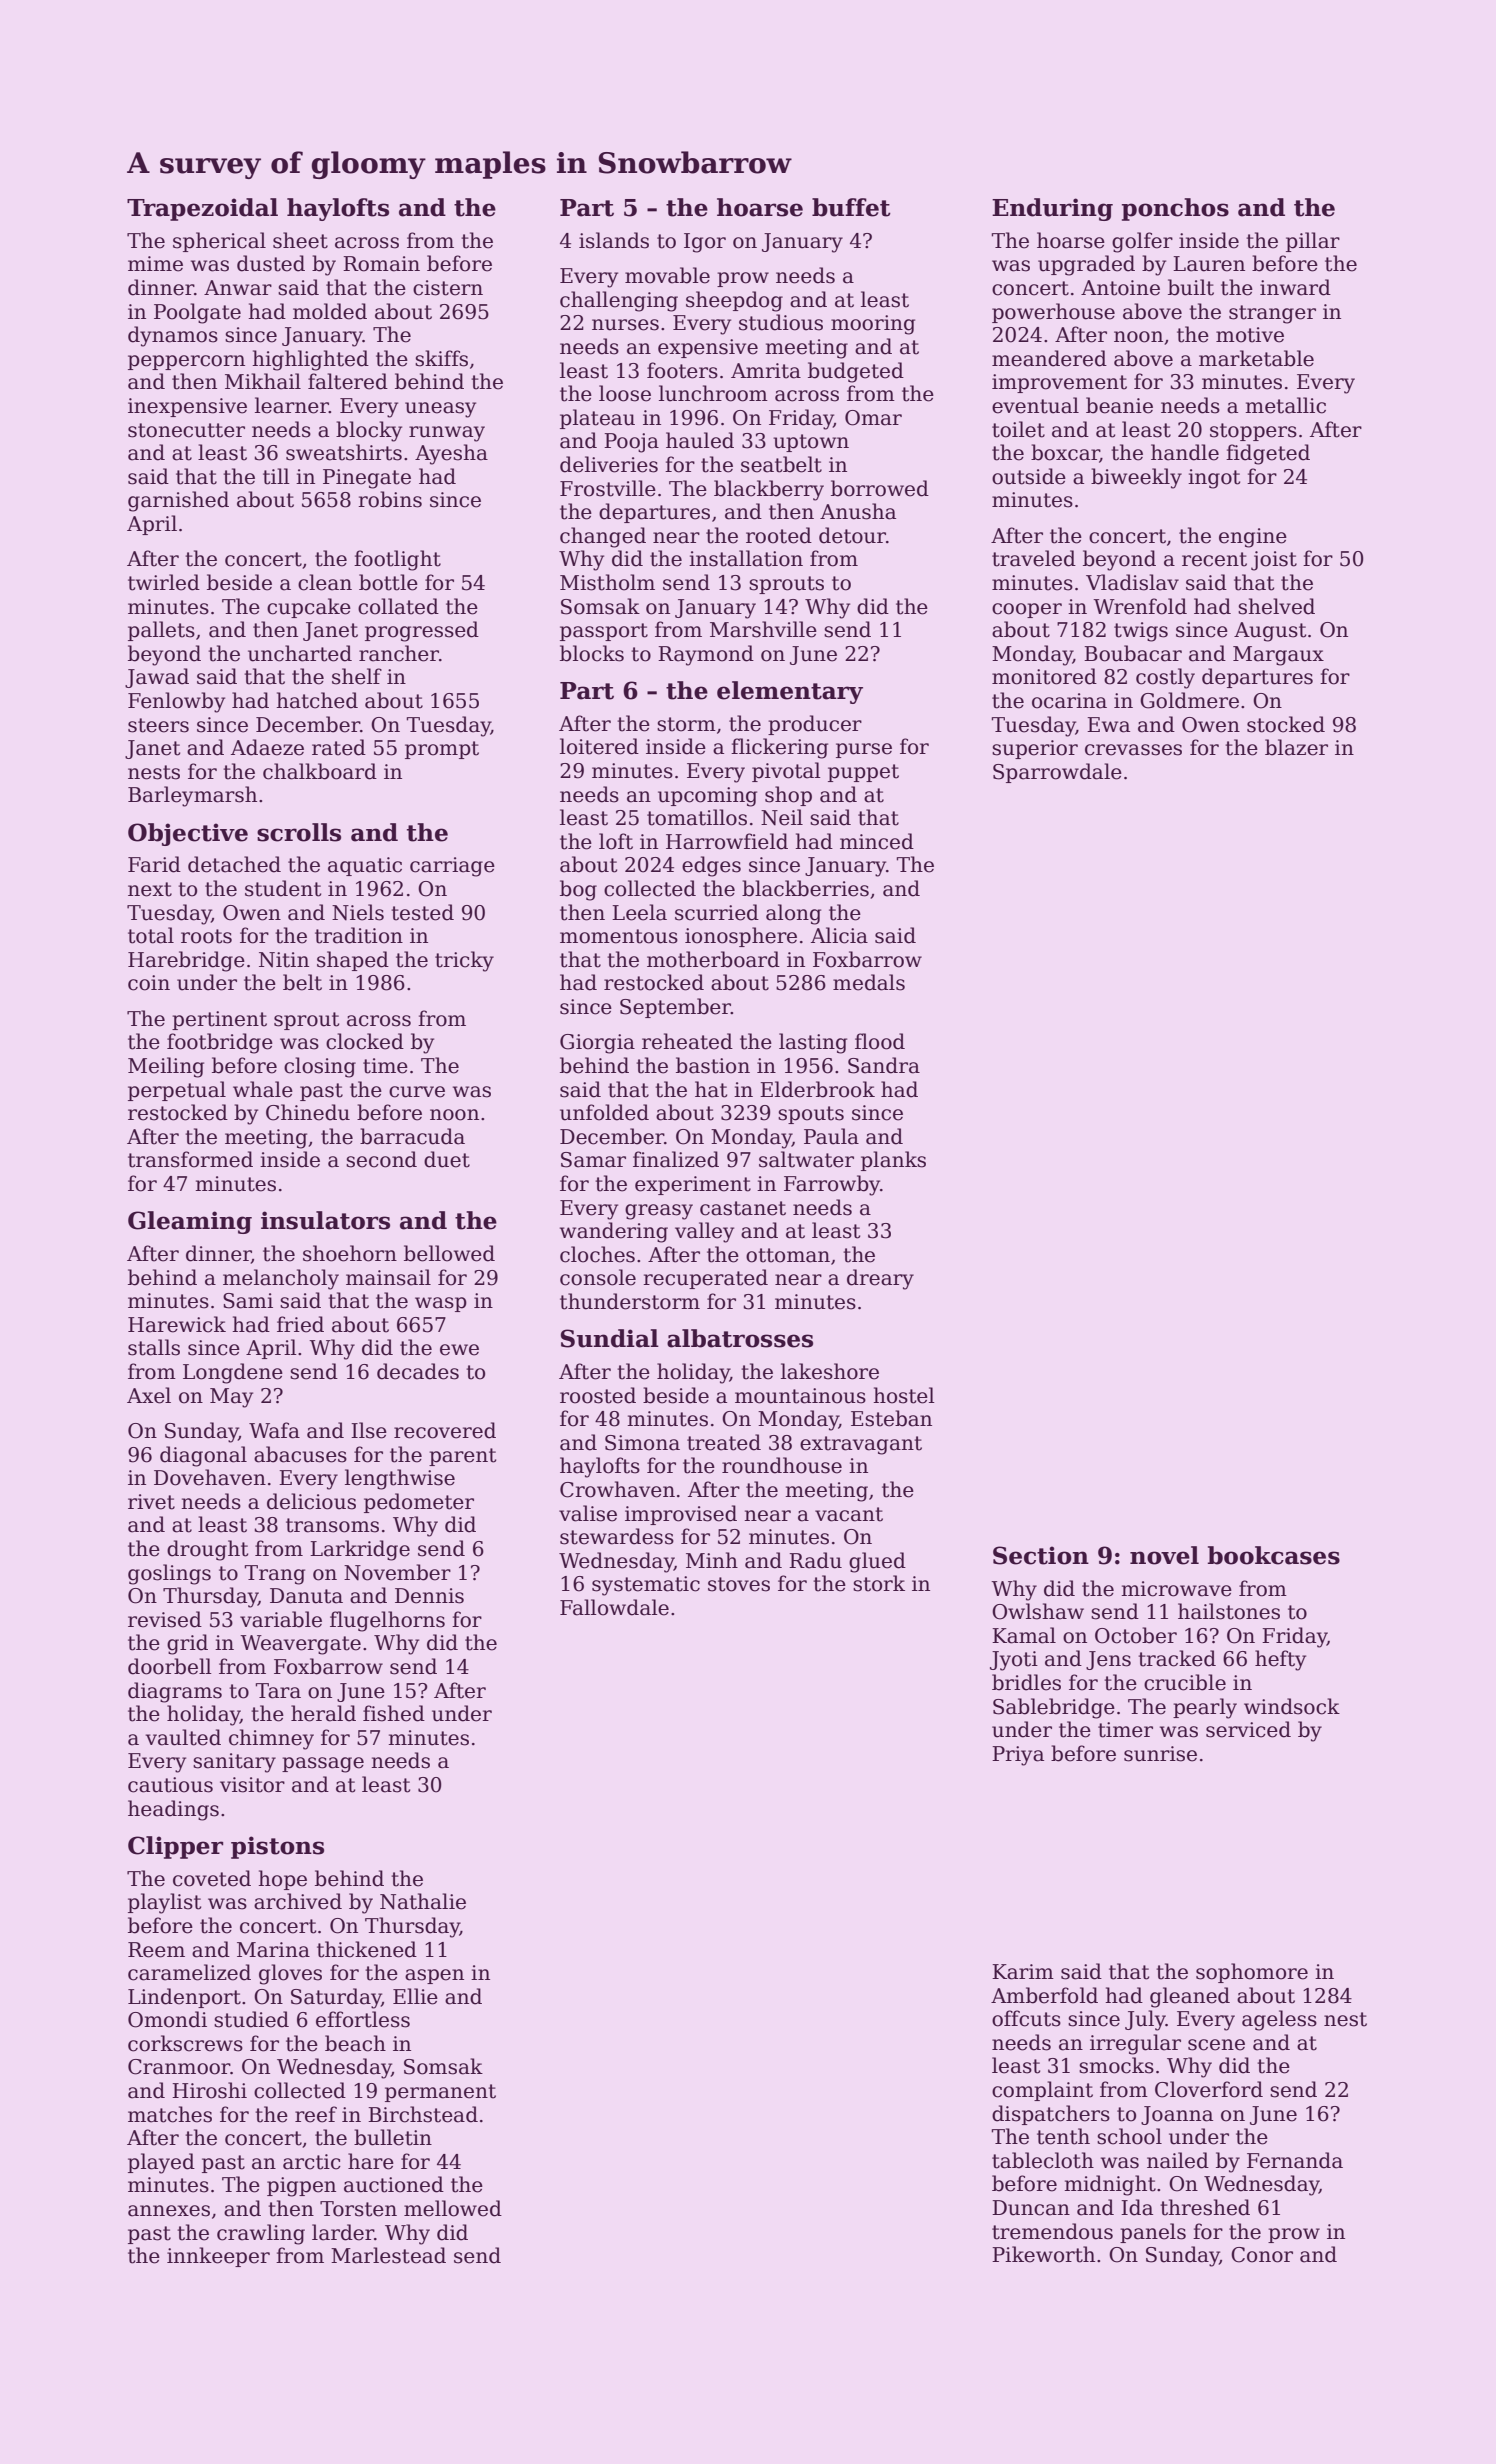 The height and width of the document is (2464, 1496). What do you see at coordinates (851, 207) in the document?
I see `buffet` at bounding box center [851, 207].
